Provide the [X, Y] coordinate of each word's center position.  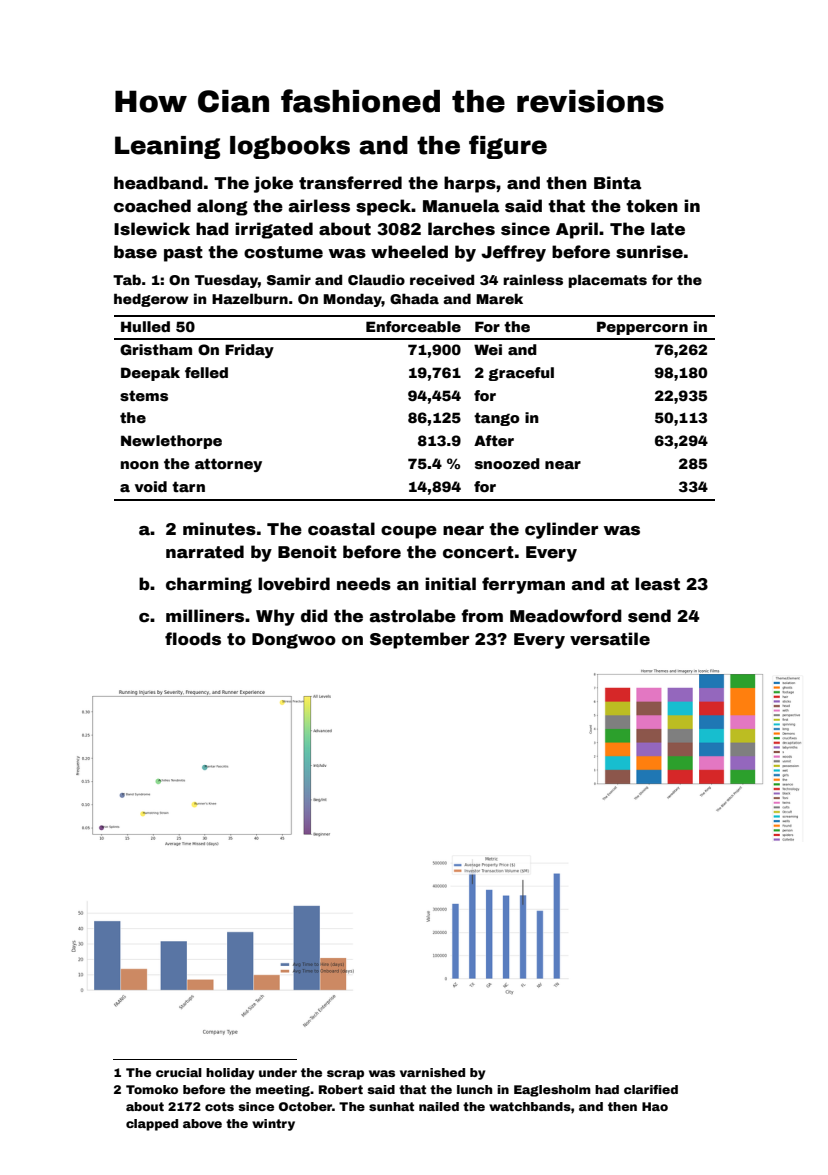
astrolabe [413, 616]
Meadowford [566, 616]
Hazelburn [250, 298]
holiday [230, 1074]
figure [508, 147]
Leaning [167, 147]
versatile [610, 639]
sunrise [649, 252]
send [649, 616]
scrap [345, 1075]
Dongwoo [294, 641]
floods [193, 639]
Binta [617, 183]
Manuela [461, 206]
